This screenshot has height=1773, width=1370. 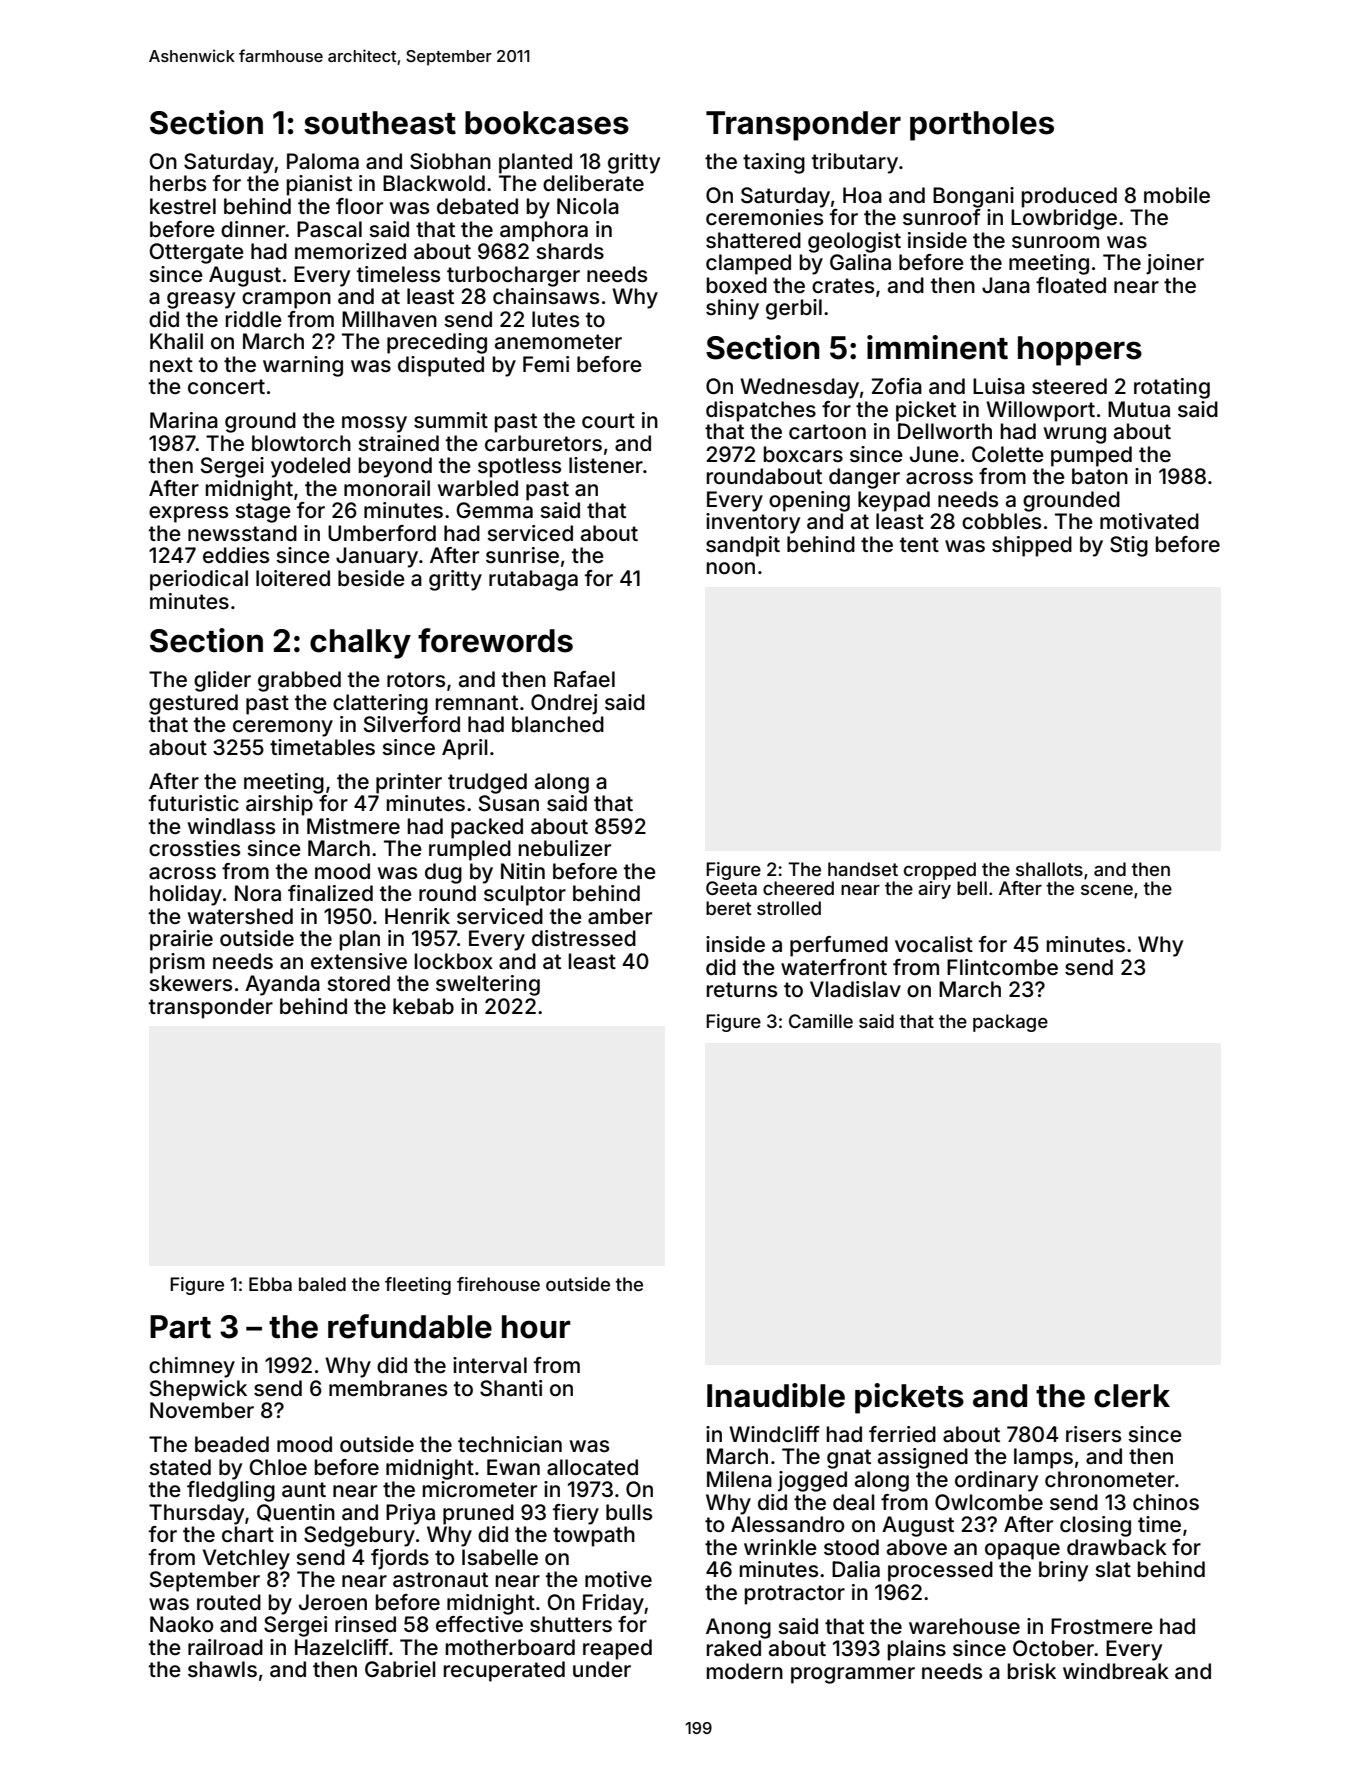 I want to click on shawls, so click(x=222, y=1669).
